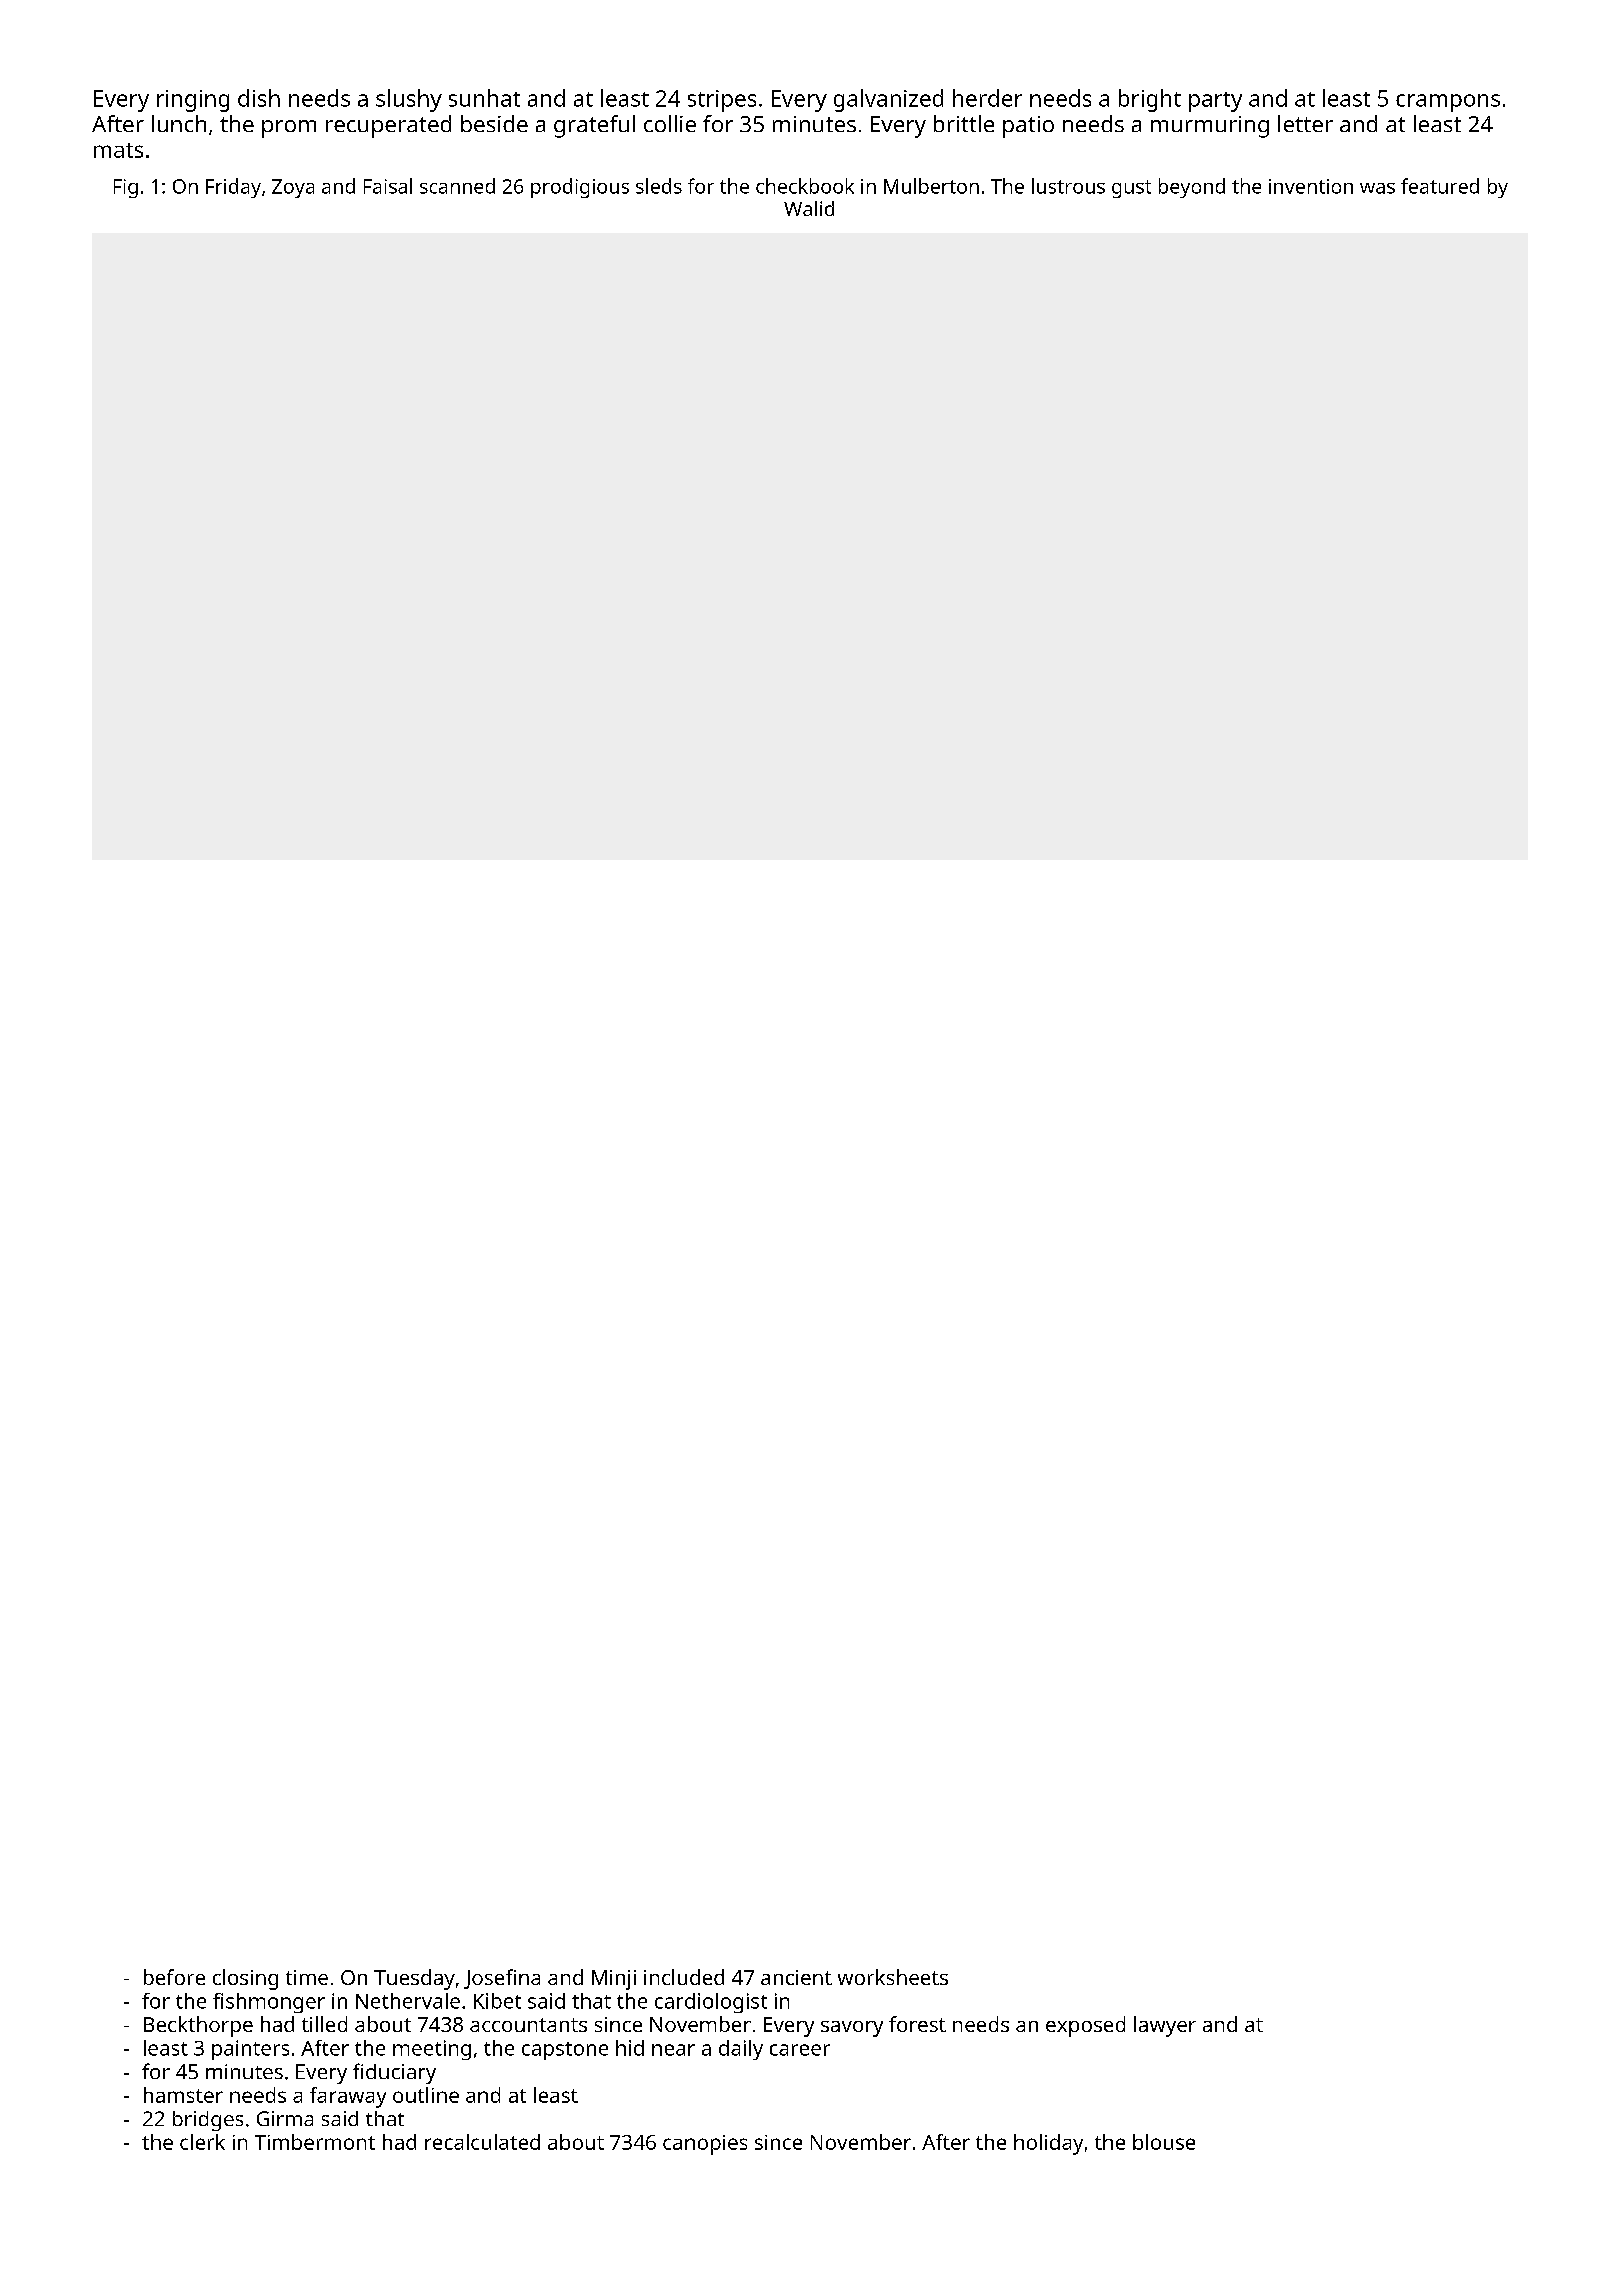  Describe the element at coordinates (183, 2095) in the document. I see `hamster` at that location.
